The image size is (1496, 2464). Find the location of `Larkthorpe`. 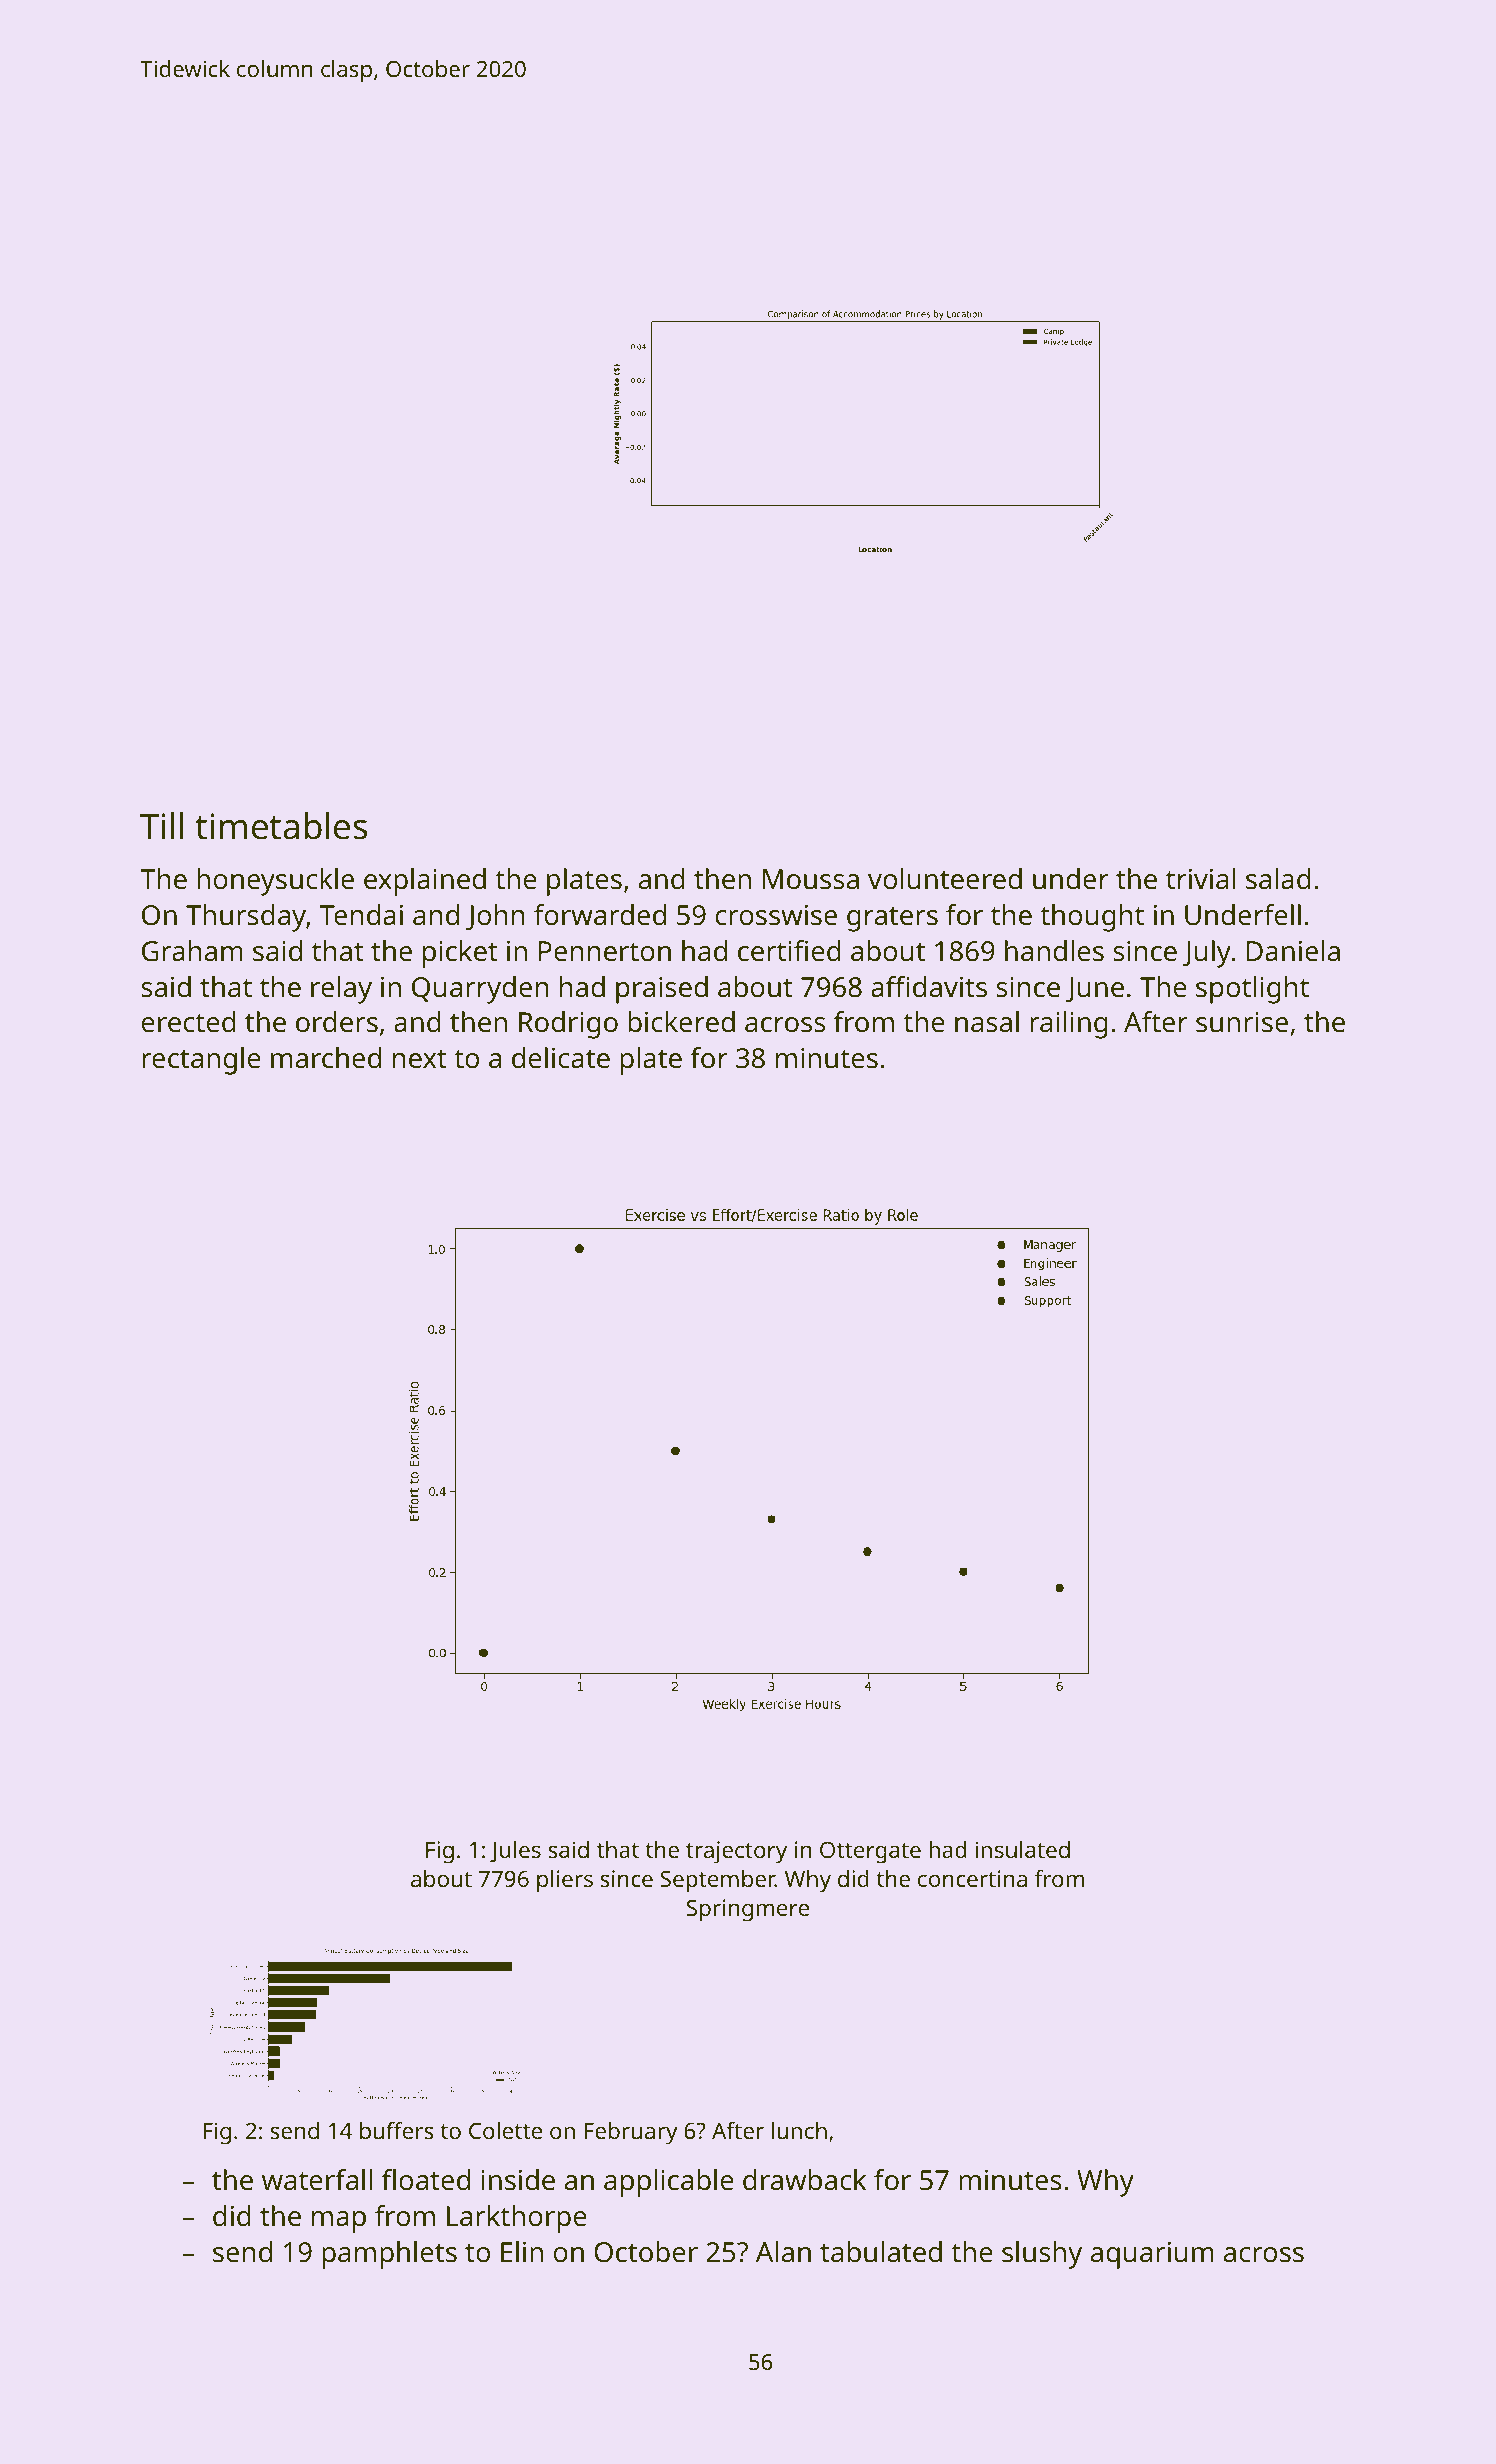

Larkthorpe is located at coordinates (517, 2219).
